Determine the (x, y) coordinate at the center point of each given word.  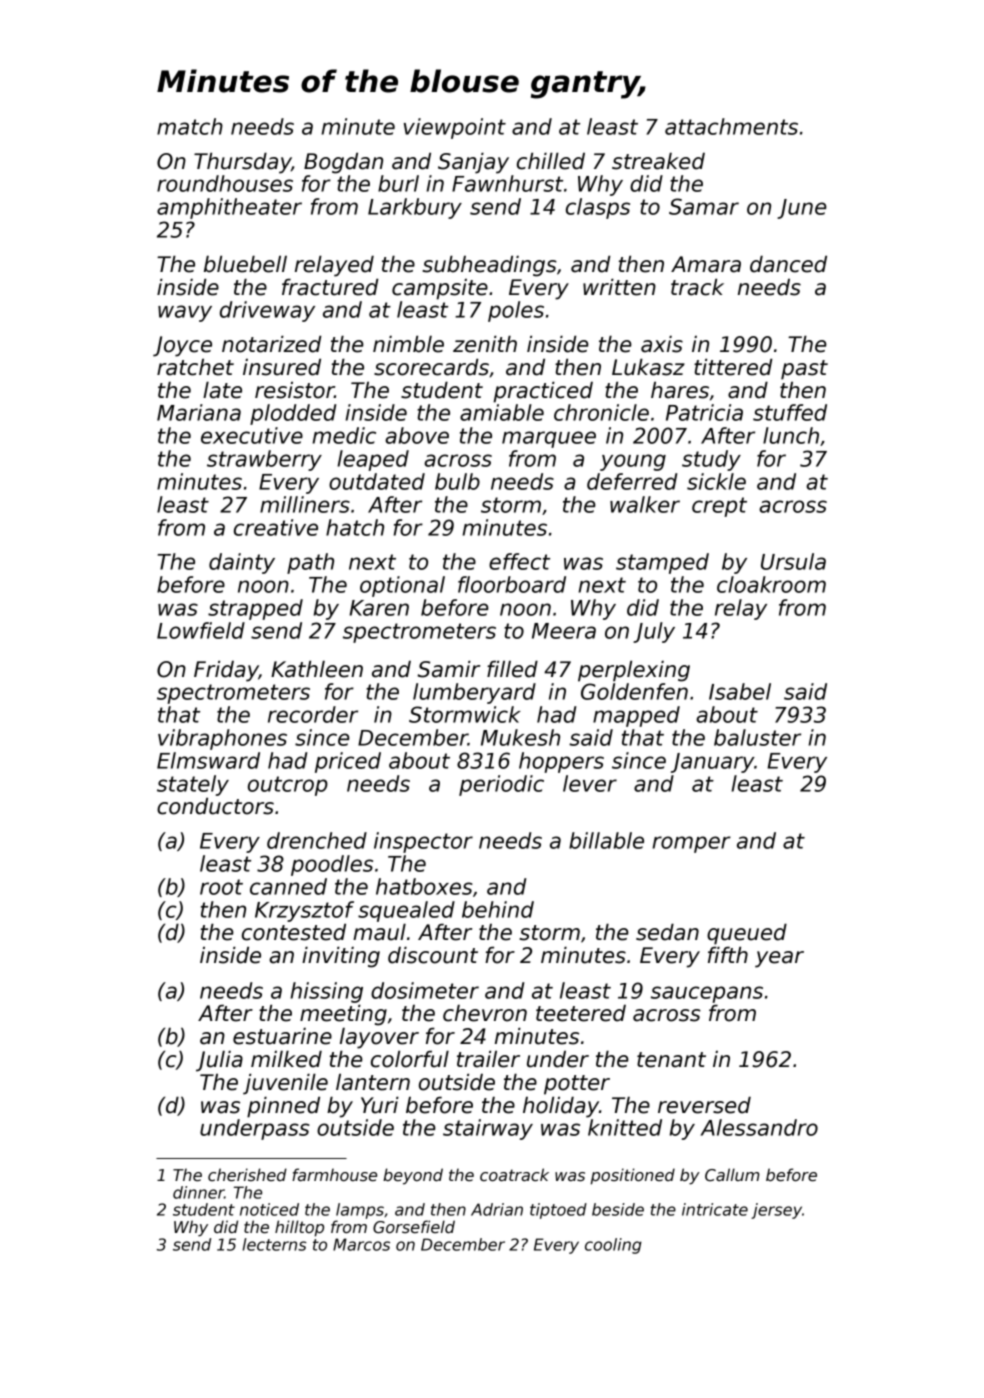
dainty (242, 563)
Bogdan (343, 163)
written (619, 287)
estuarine (282, 1036)
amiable (502, 412)
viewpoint (455, 128)
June (802, 209)
